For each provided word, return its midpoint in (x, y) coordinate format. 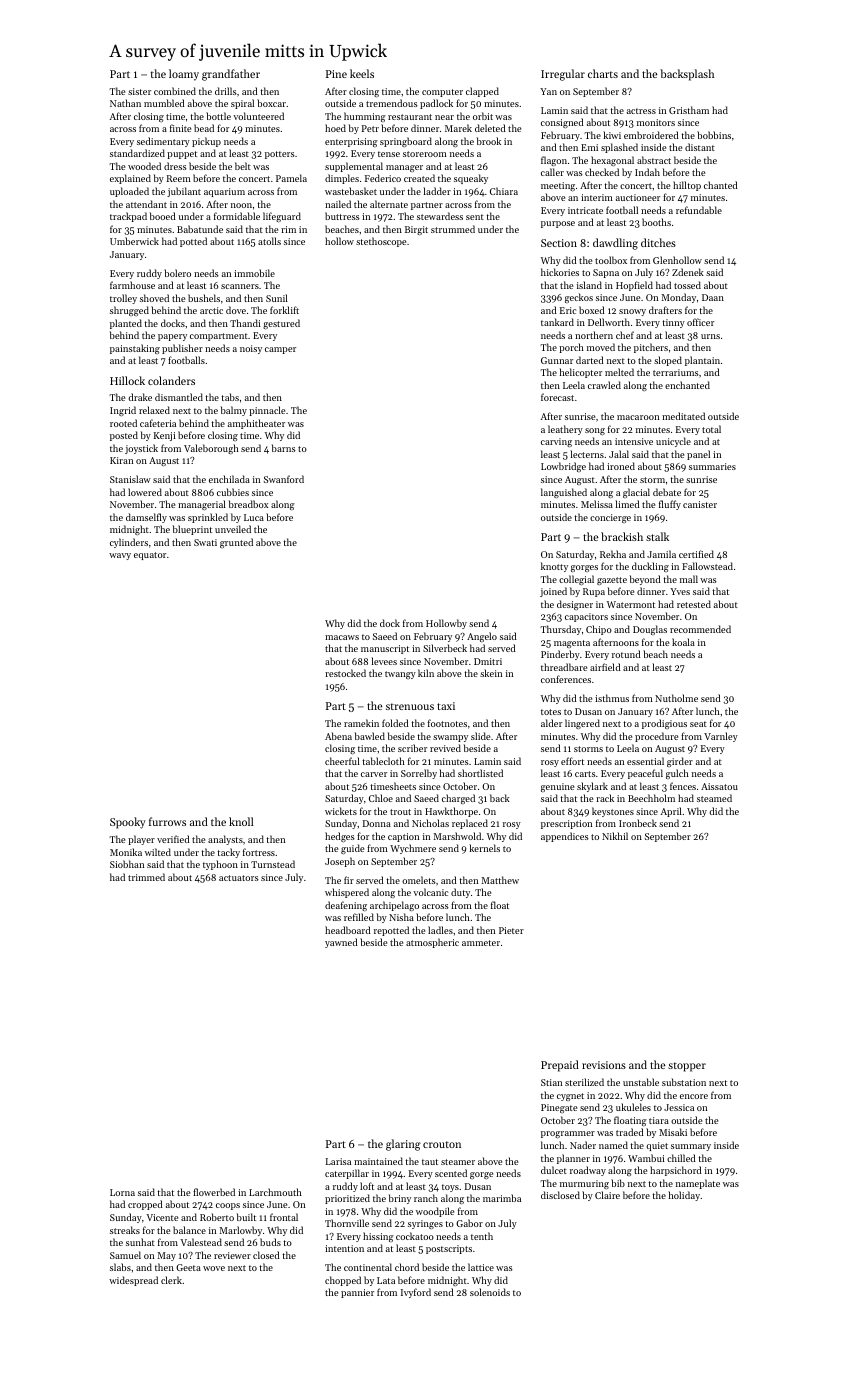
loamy (184, 75)
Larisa (338, 1161)
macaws (342, 637)
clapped (482, 92)
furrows (167, 821)
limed (627, 504)
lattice (481, 1267)
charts (603, 73)
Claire (607, 1195)
